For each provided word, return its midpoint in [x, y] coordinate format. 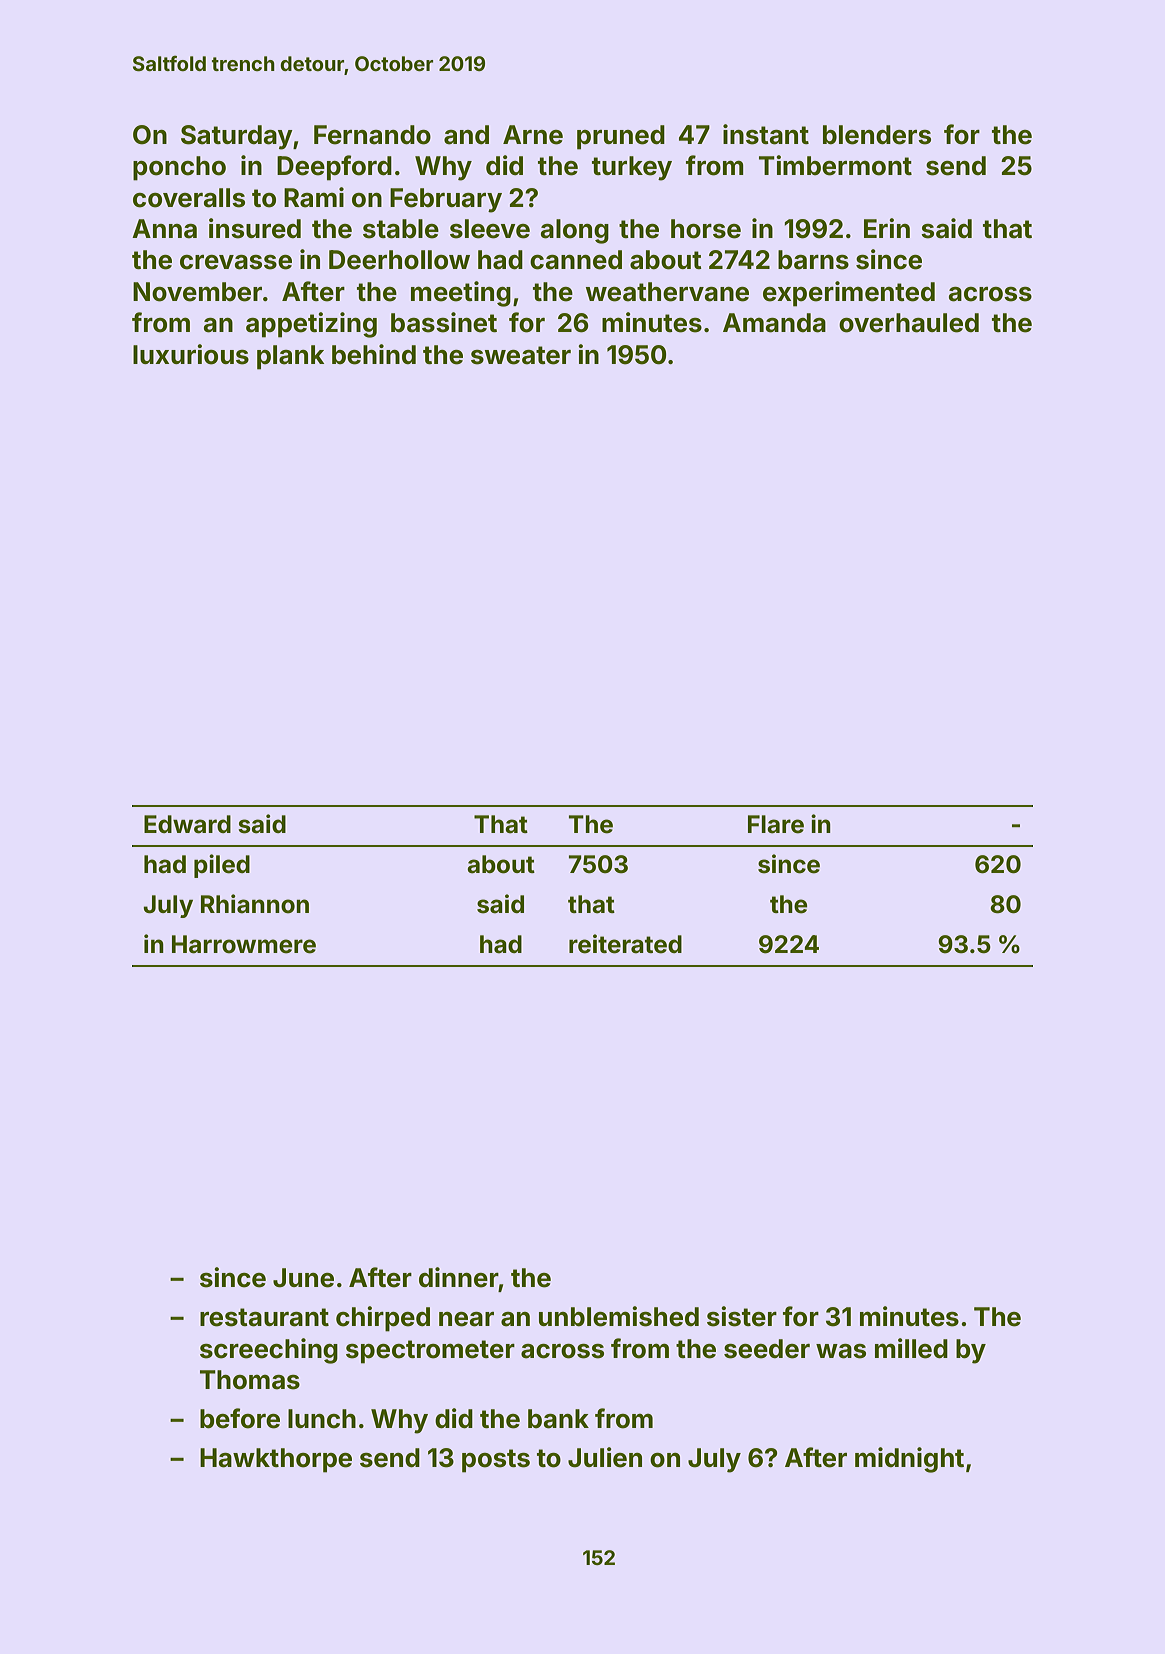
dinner [459, 1277]
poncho [179, 168]
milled [911, 1348]
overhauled [909, 323]
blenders [877, 135]
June [303, 1278]
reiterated [625, 944]
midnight [909, 1460]
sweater [521, 355]
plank [290, 357]
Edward [187, 824]
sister [742, 1316]
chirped [383, 1319]
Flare [776, 824]
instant [766, 134]
